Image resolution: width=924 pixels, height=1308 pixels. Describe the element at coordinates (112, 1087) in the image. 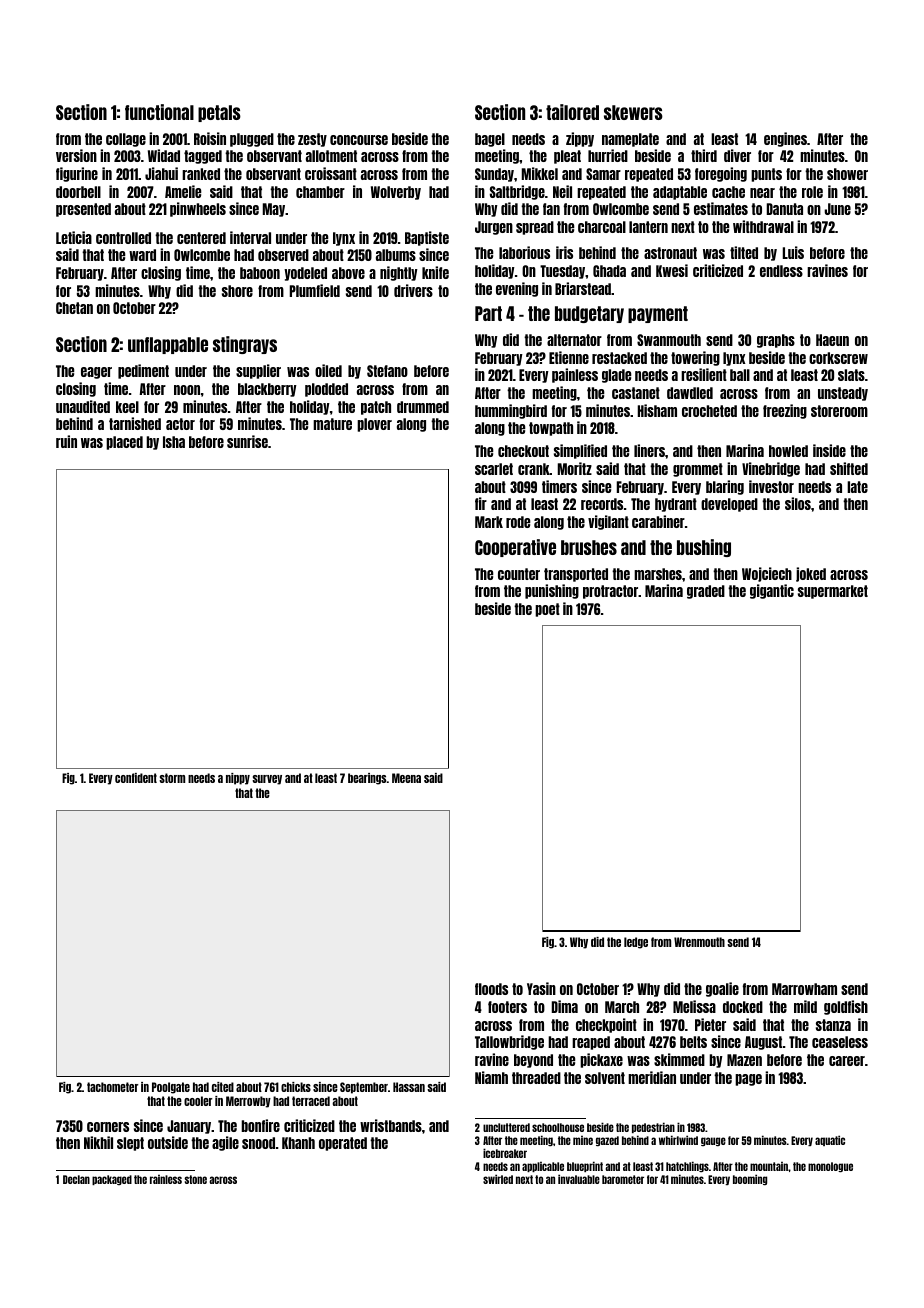

I see `tachometer` at that location.
